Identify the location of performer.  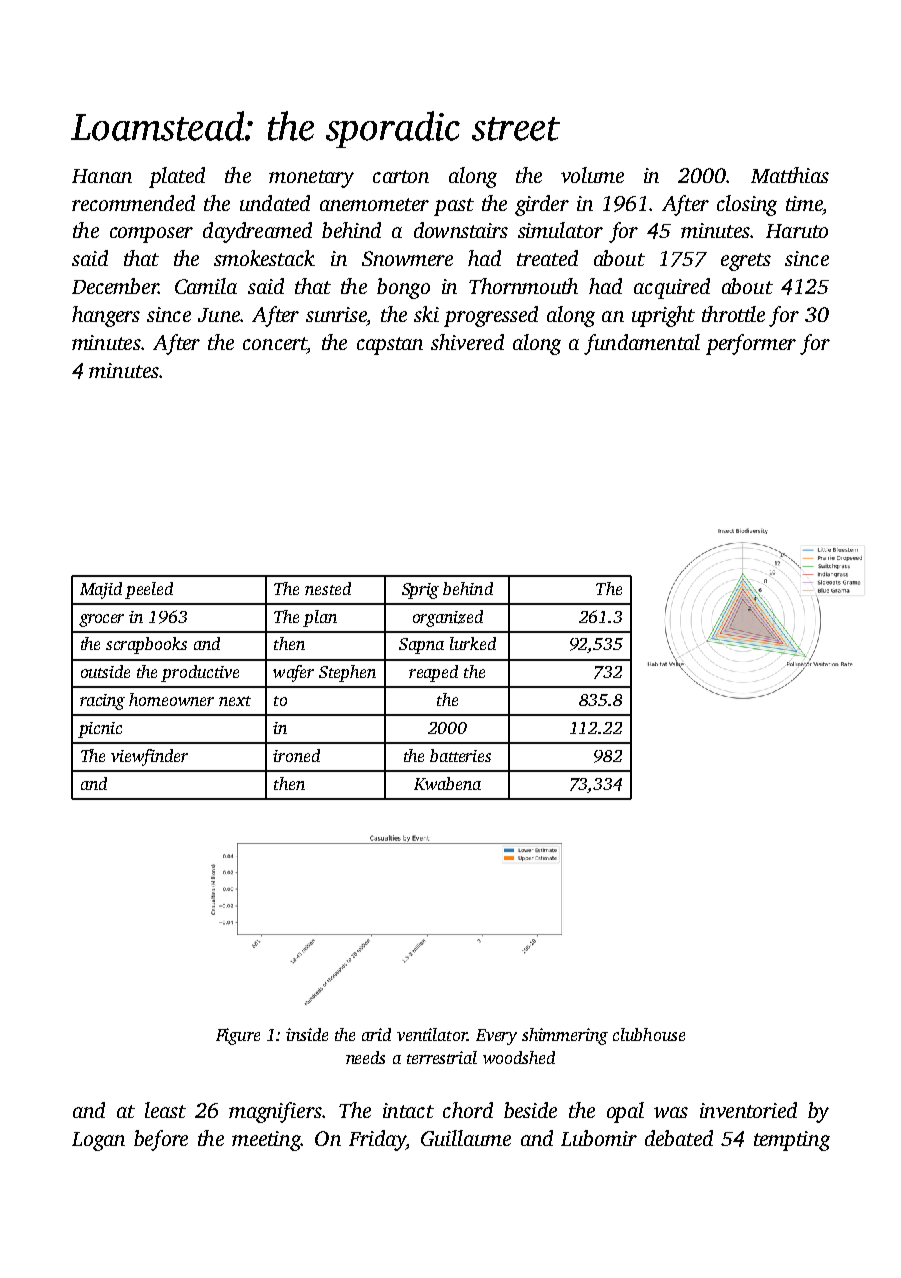
(751, 344).
